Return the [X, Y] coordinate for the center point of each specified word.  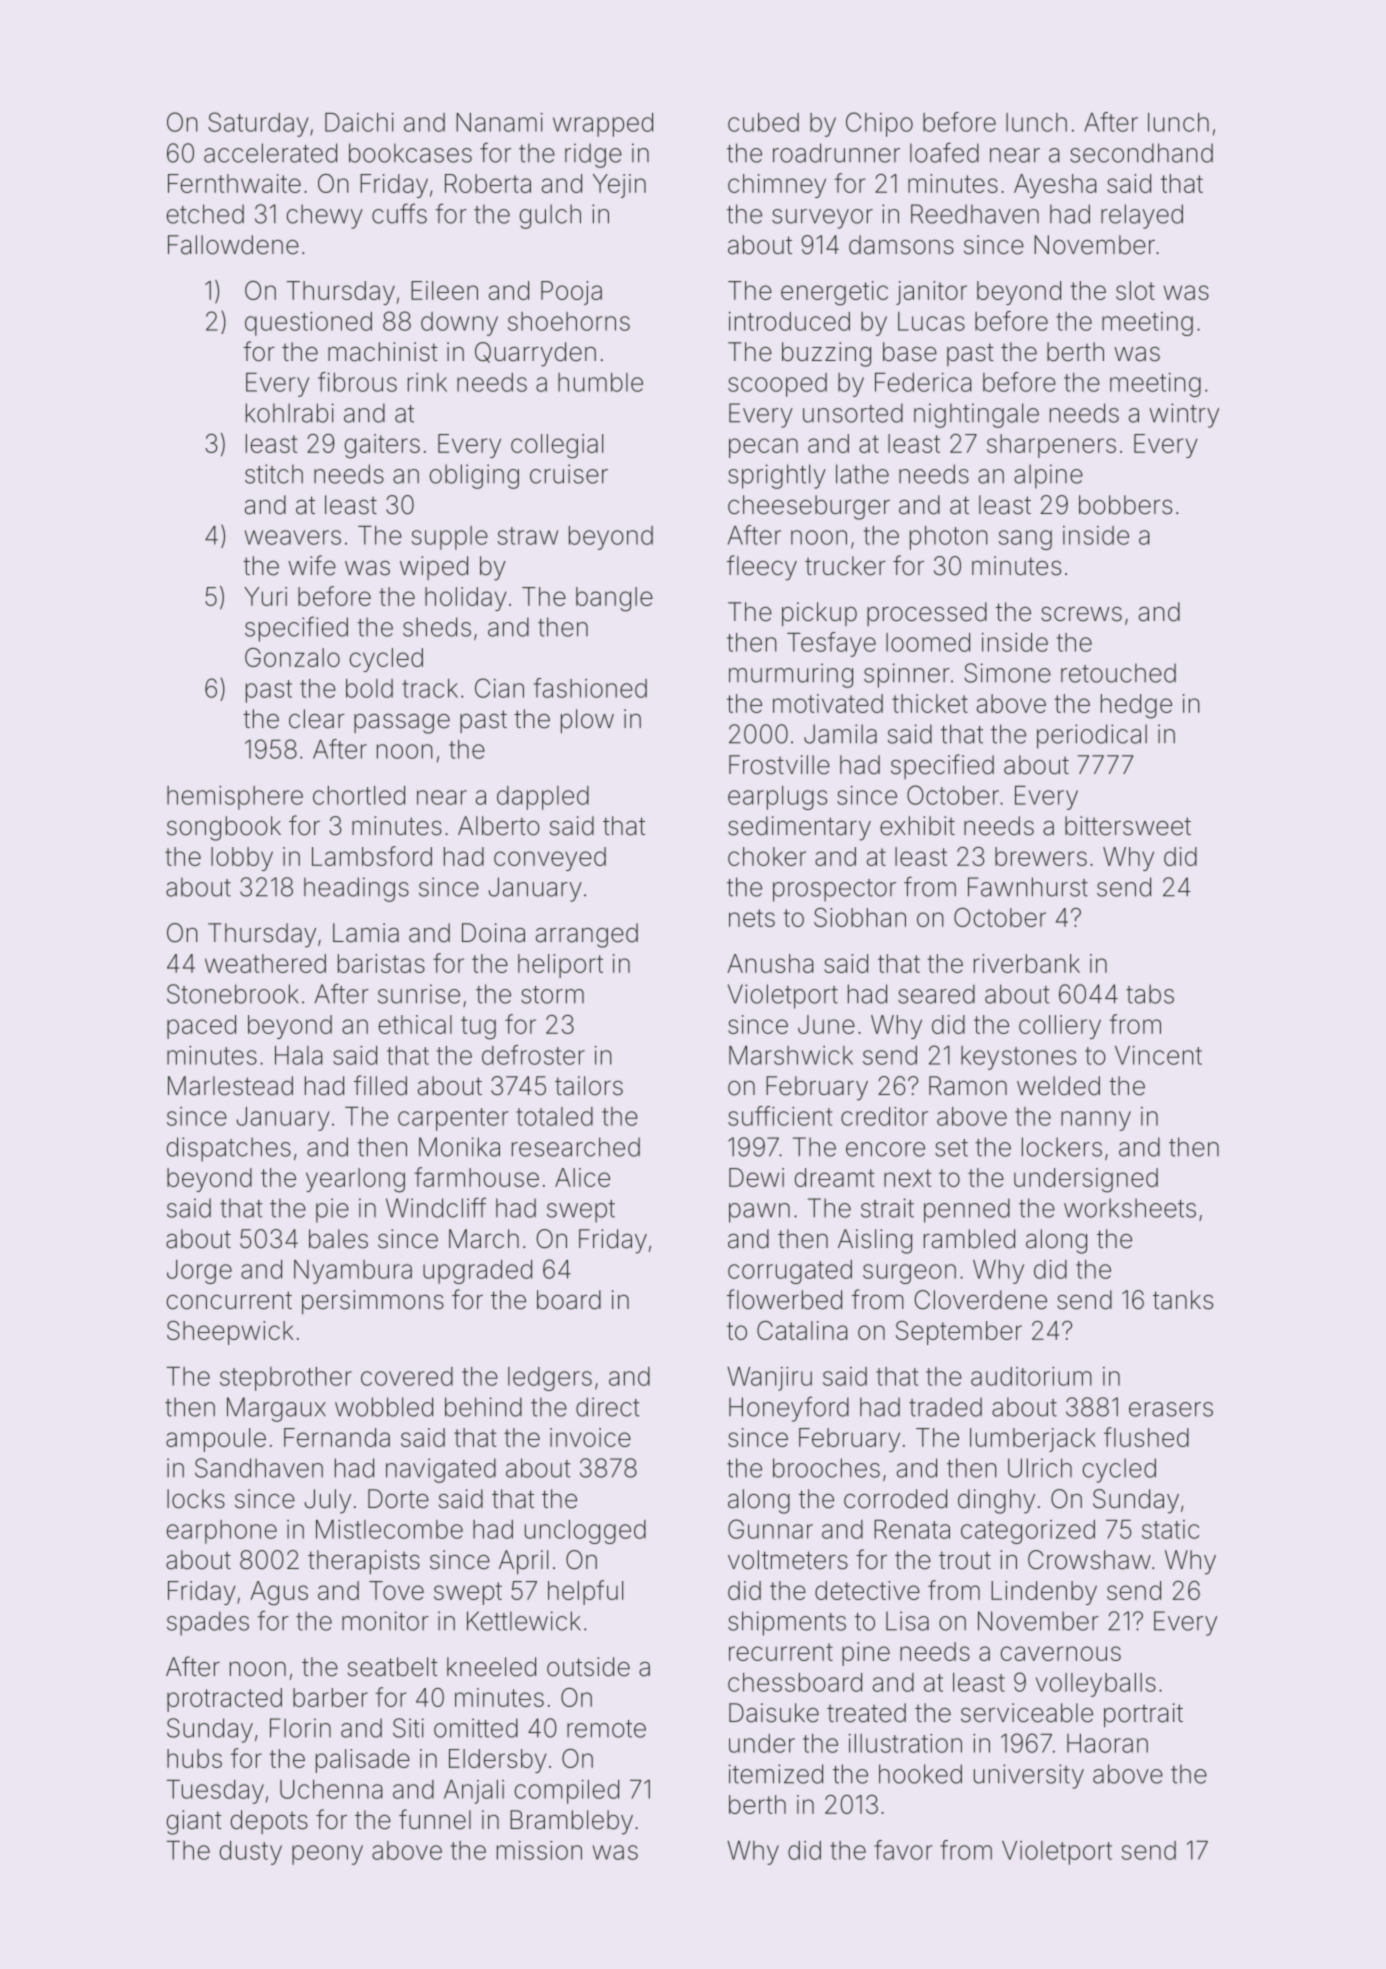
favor [903, 1850]
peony [327, 1855]
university [1029, 1776]
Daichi [359, 122]
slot [1135, 290]
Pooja [571, 293]
